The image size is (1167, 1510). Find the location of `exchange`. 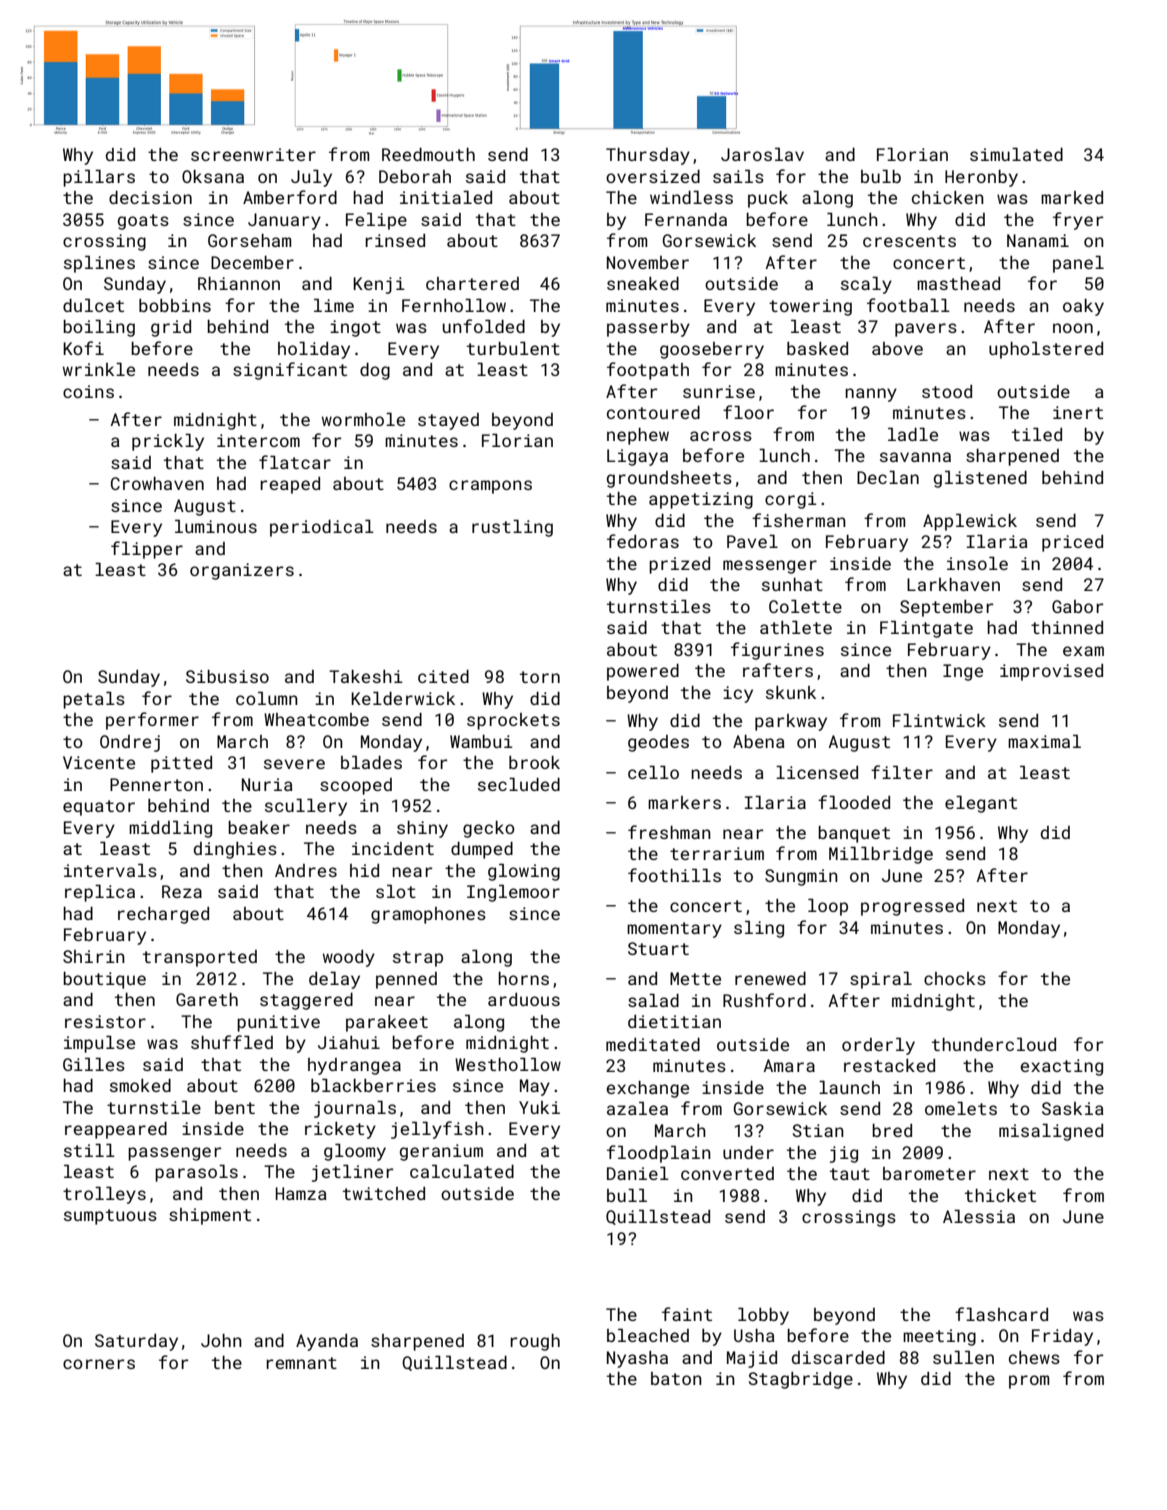

exchange is located at coordinates (647, 1089).
